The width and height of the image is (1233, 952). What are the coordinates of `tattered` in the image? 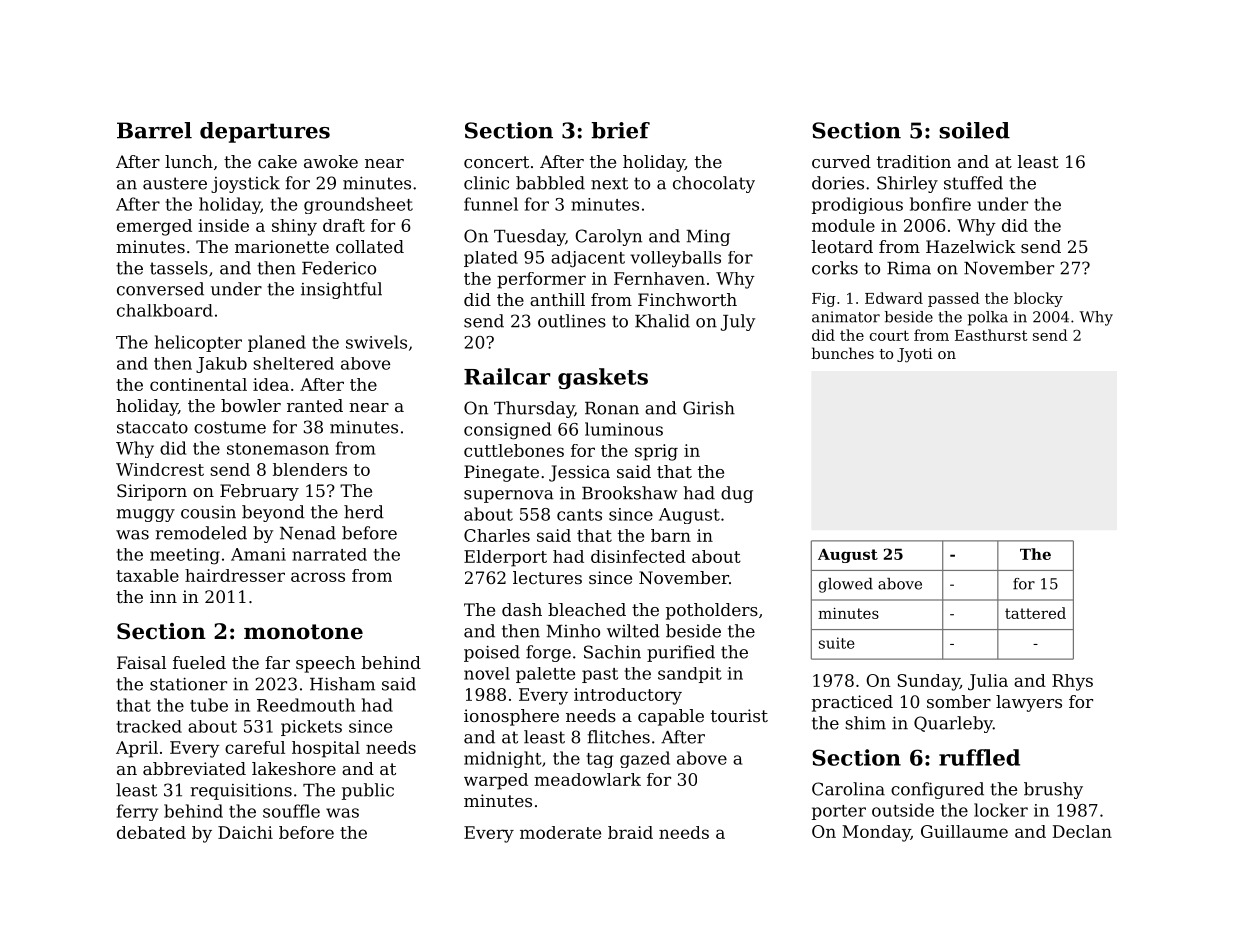 It's located at (1035, 613).
